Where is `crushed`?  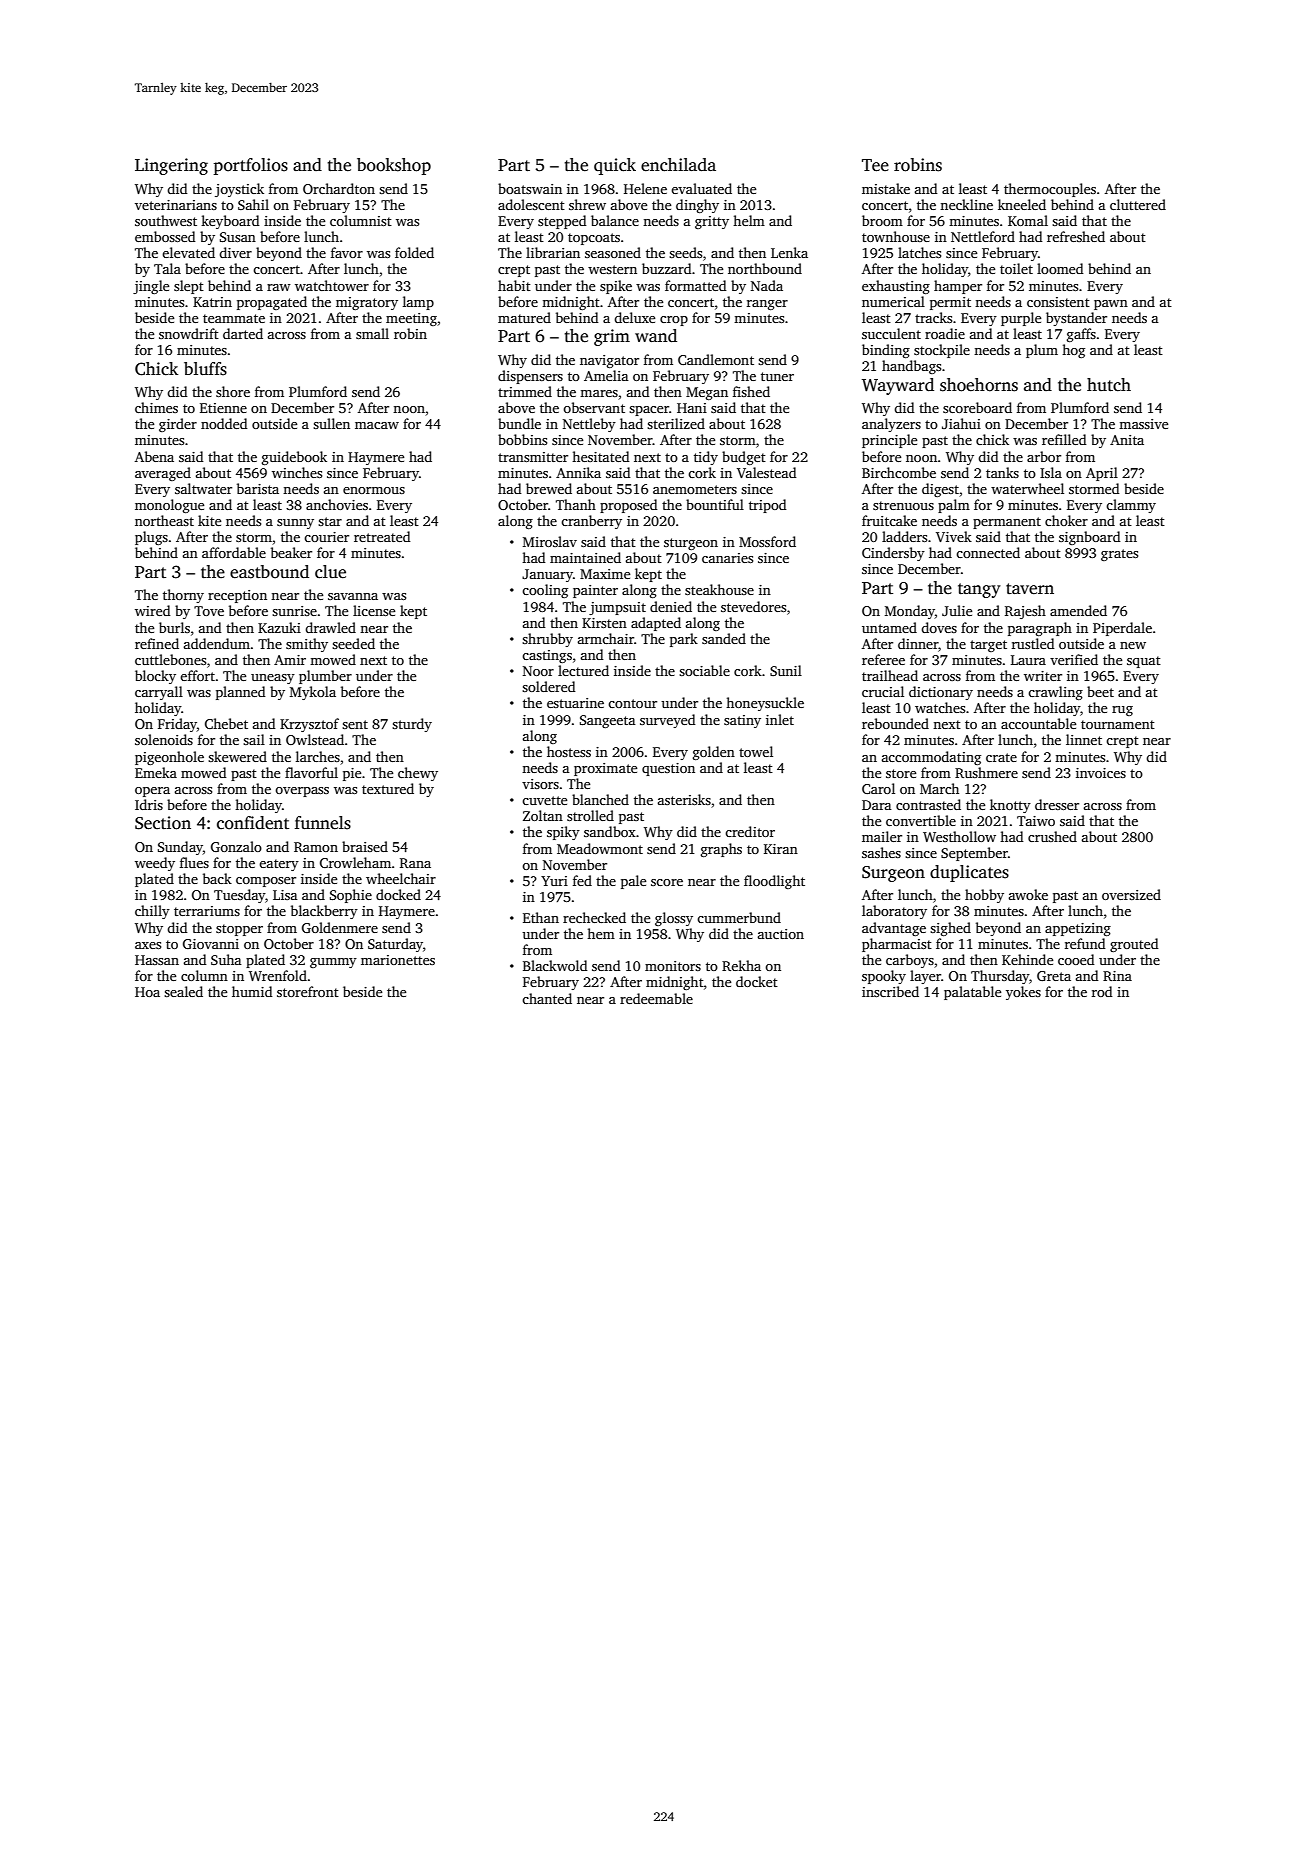 crushed is located at coordinates (1052, 836).
